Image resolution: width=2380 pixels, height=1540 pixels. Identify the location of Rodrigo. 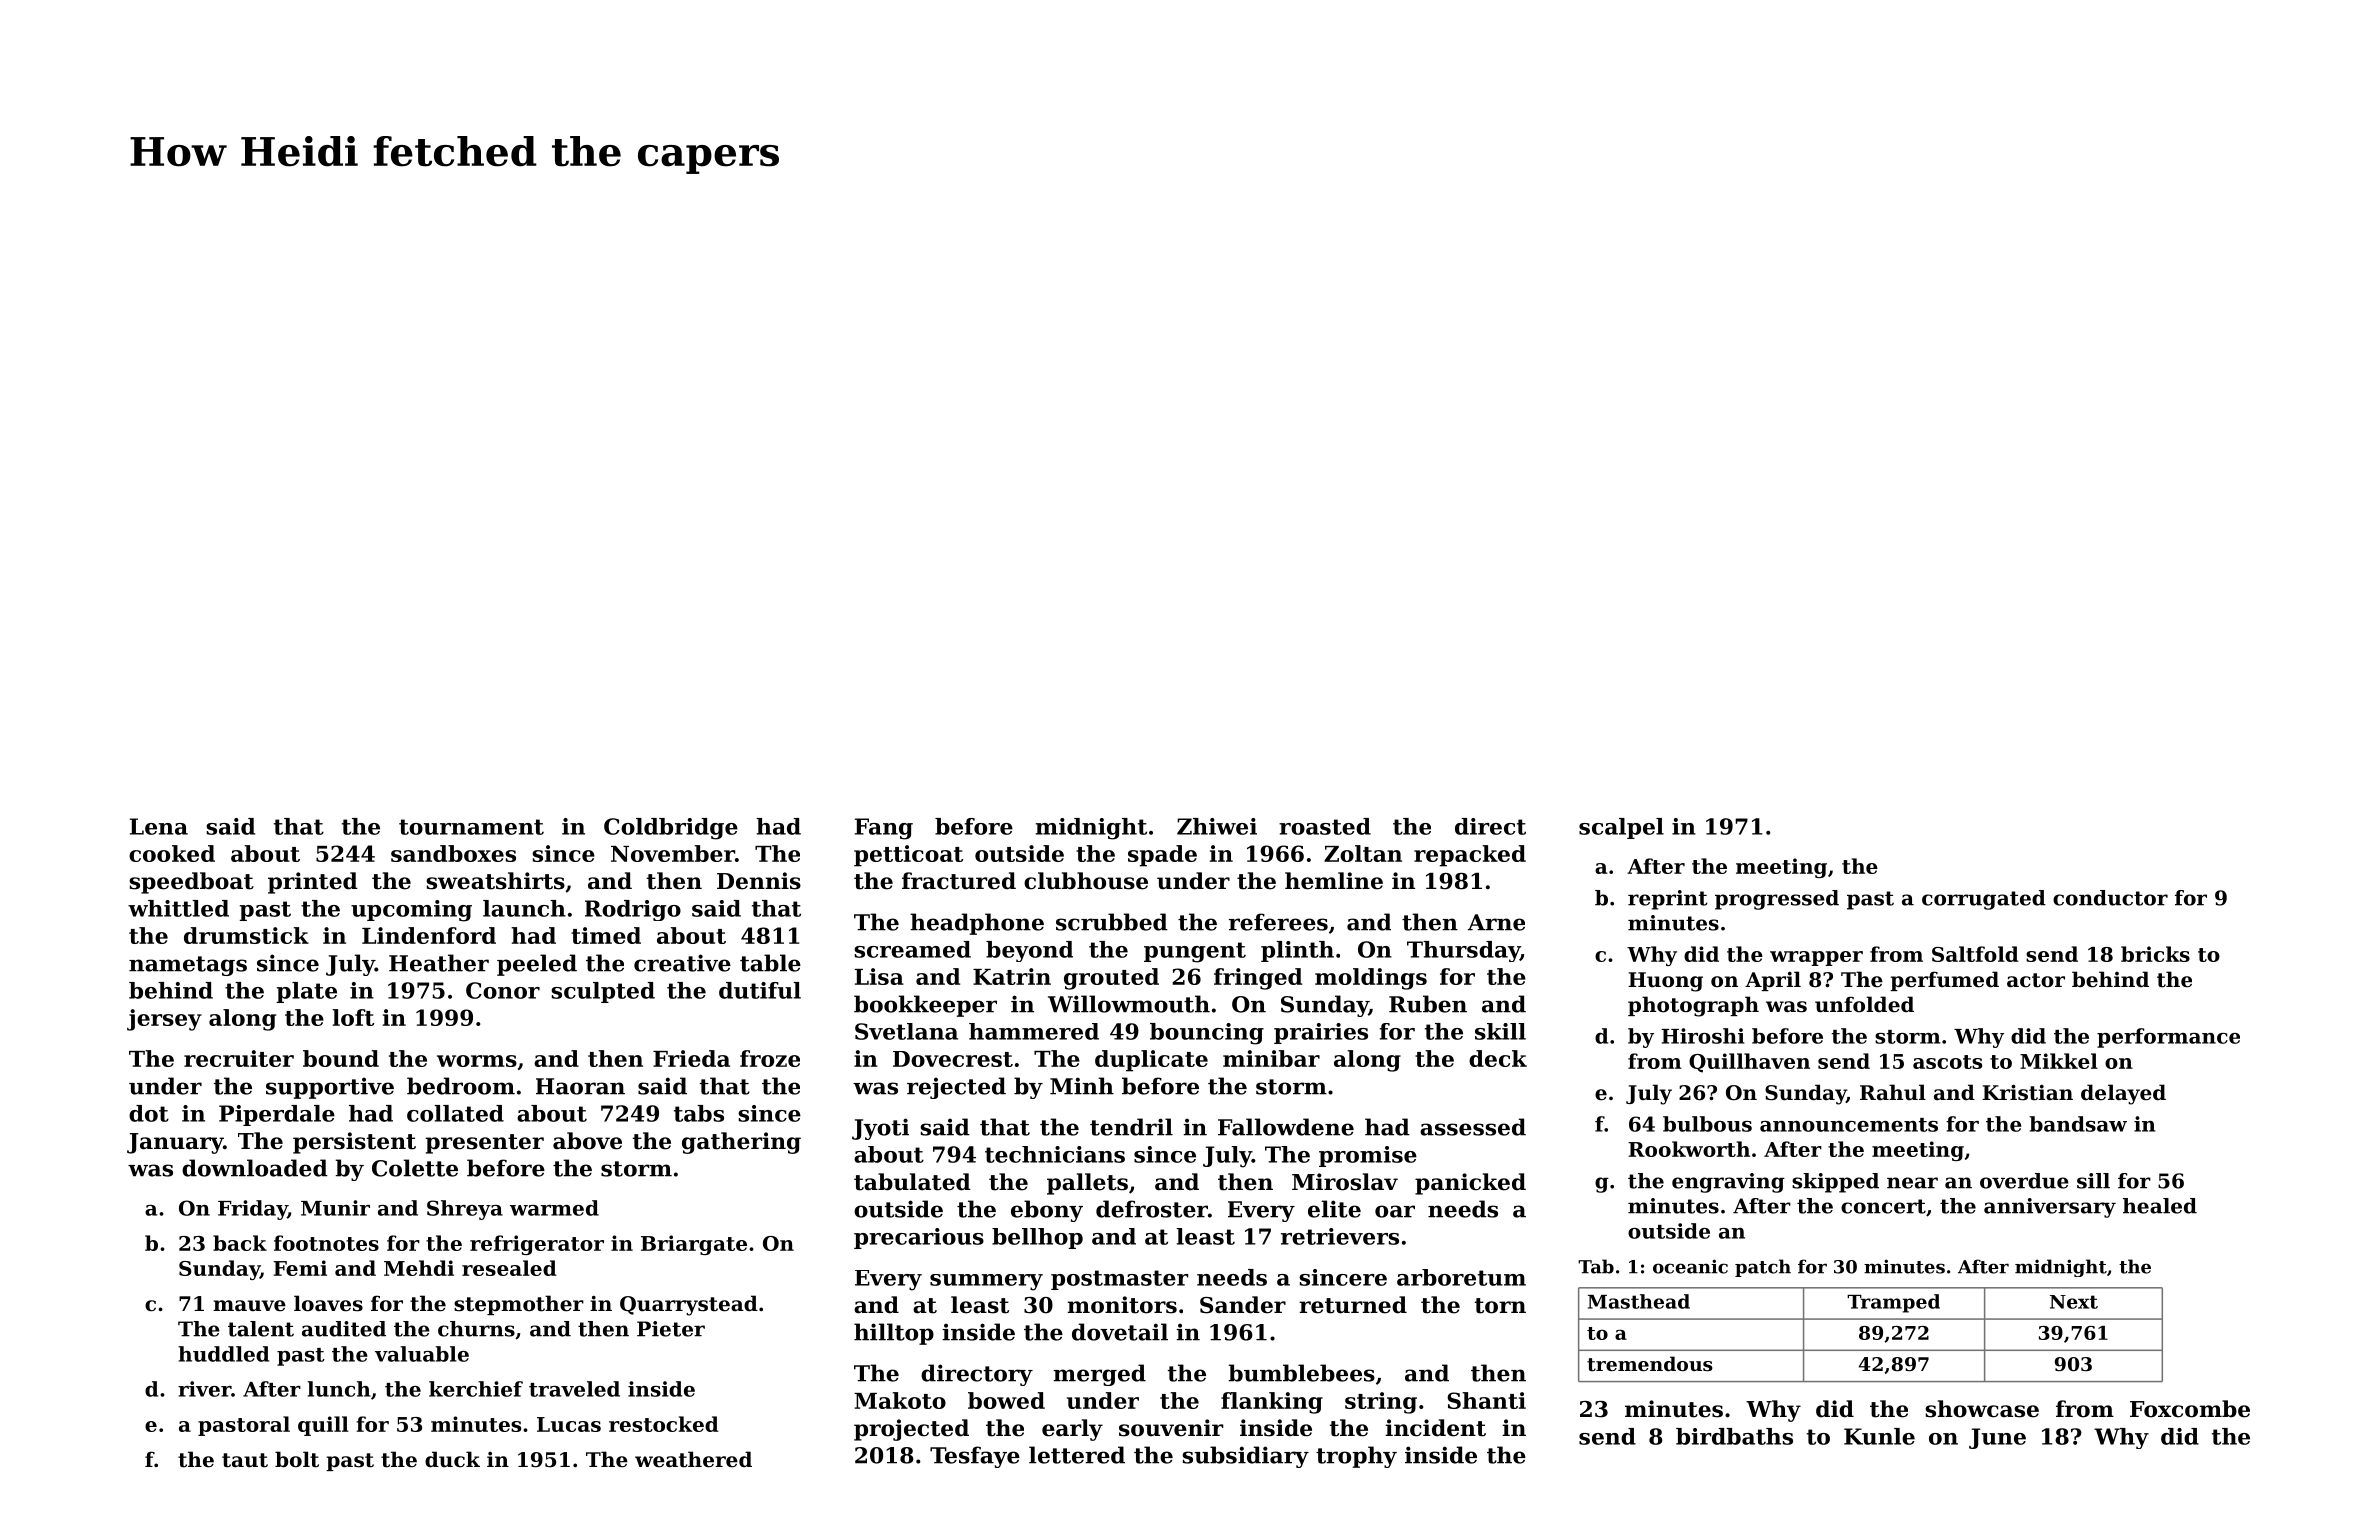
(633, 910).
